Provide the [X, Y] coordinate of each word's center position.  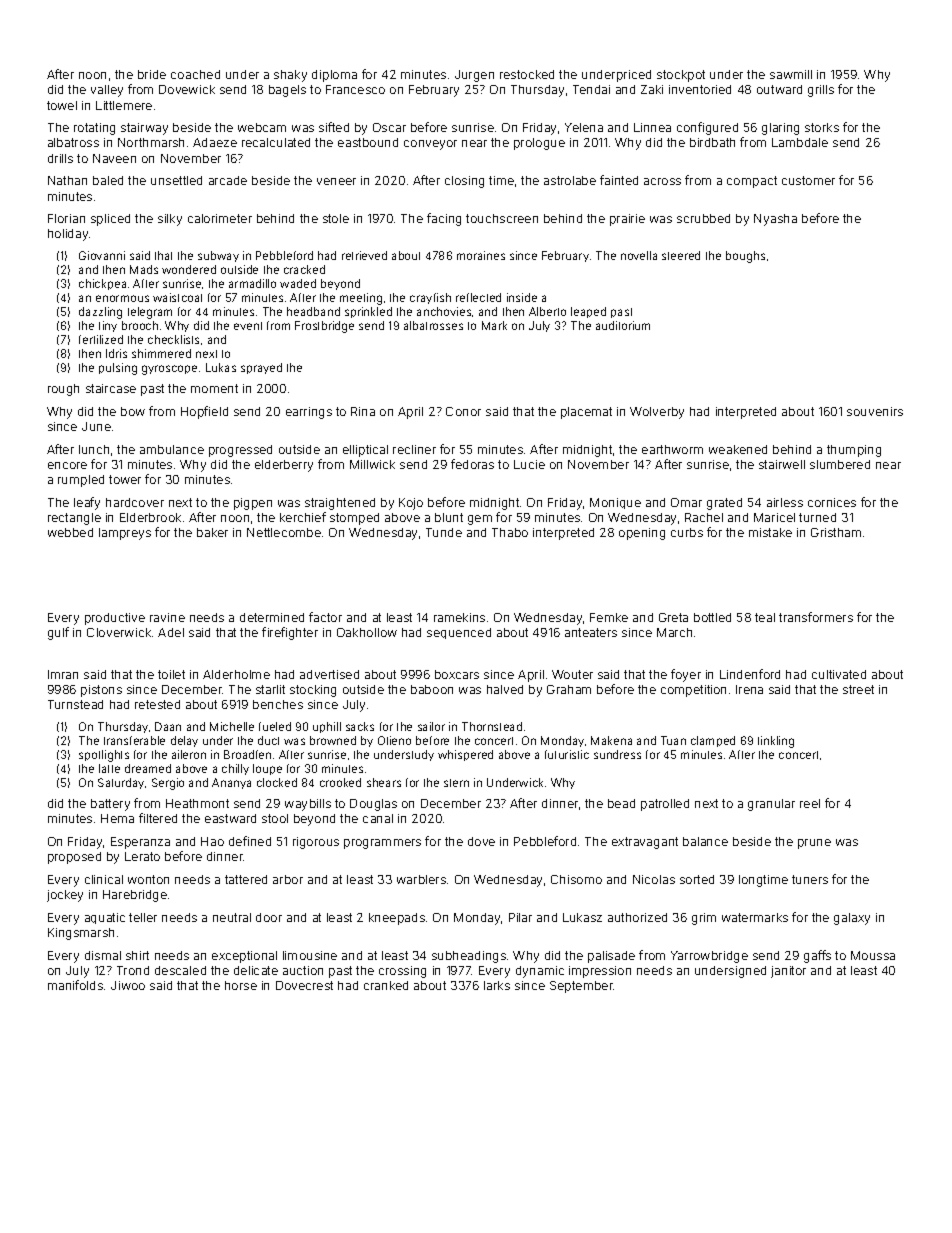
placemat [586, 413]
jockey [65, 896]
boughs [745, 257]
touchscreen [502, 218]
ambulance [172, 449]
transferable [134, 740]
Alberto [547, 311]
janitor [788, 972]
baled [108, 180]
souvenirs [875, 411]
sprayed [261, 368]
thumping [854, 451]
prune [814, 844]
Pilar [520, 917]
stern [456, 783]
